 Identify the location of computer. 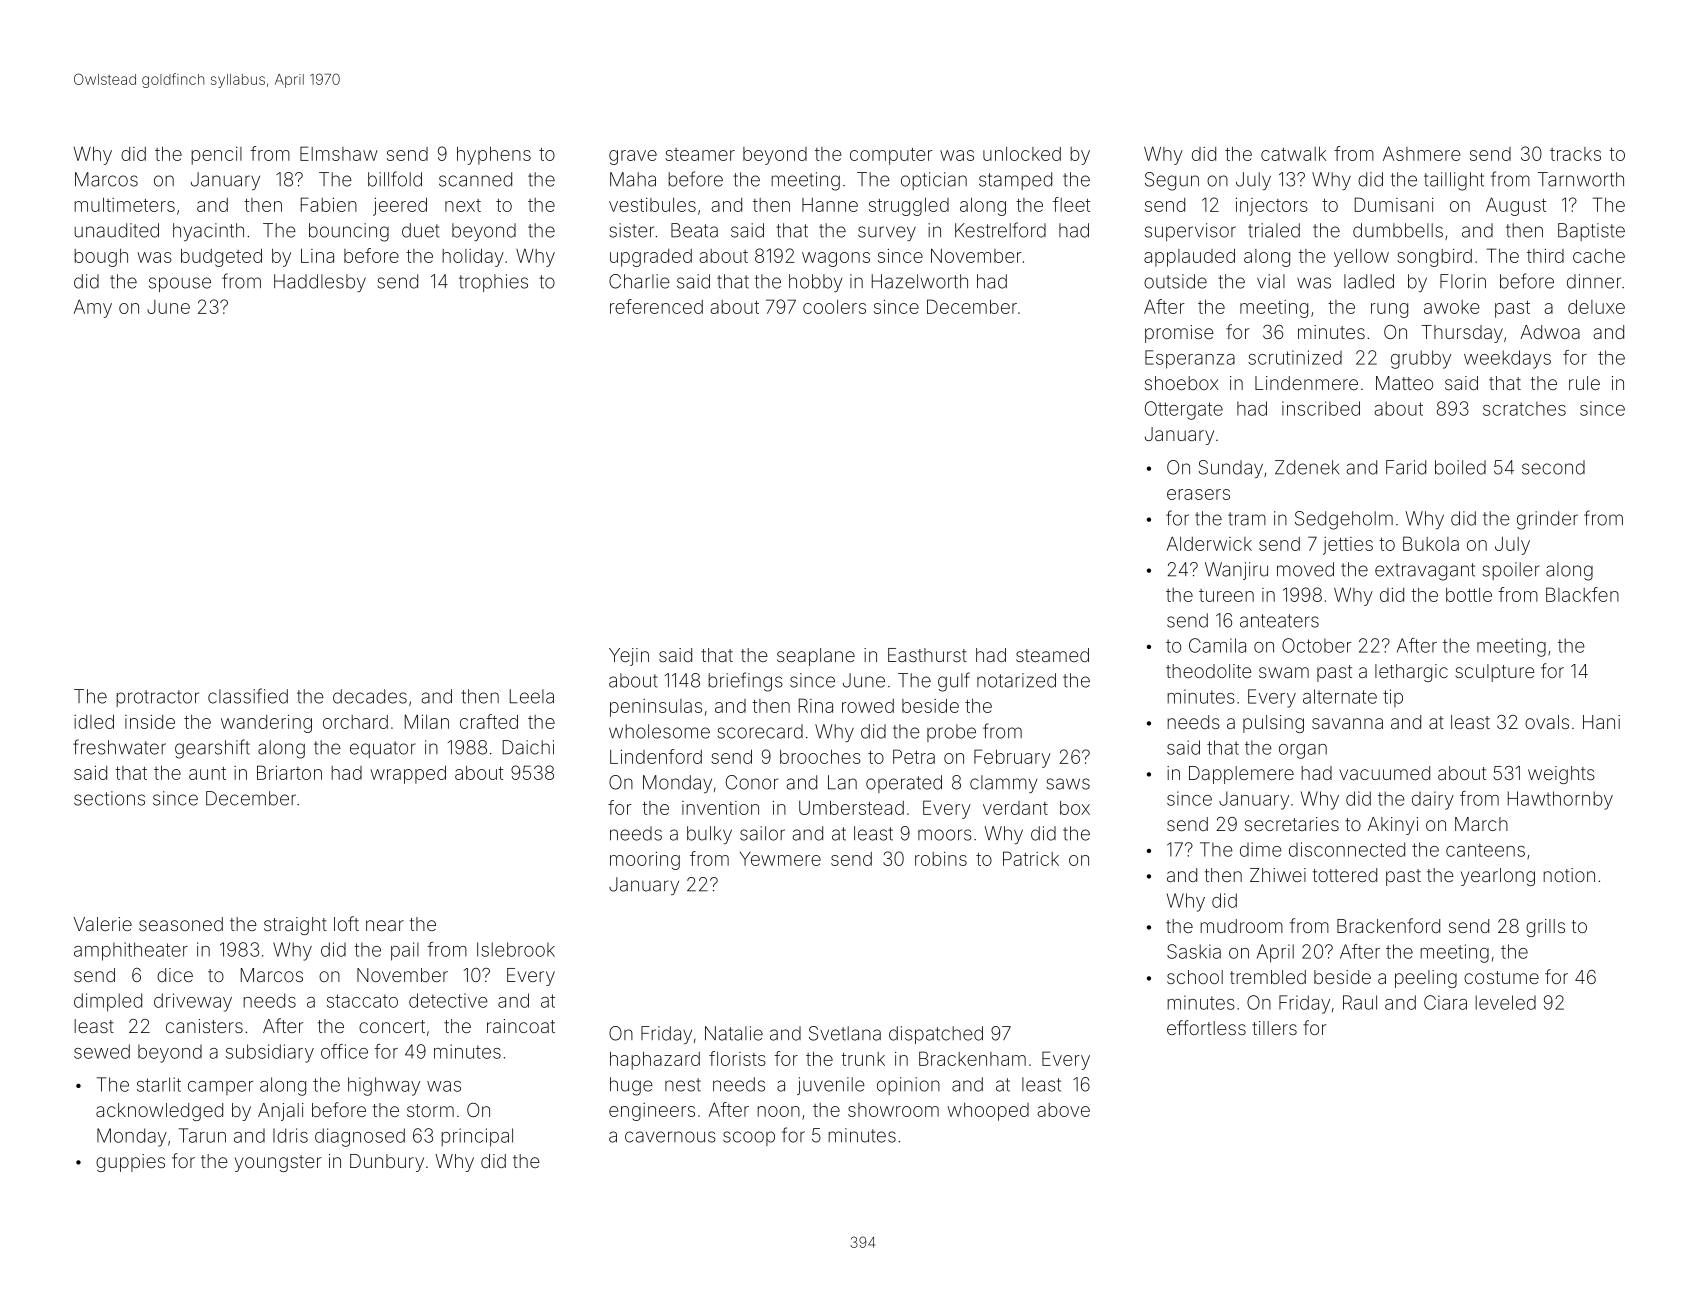
(891, 156).
